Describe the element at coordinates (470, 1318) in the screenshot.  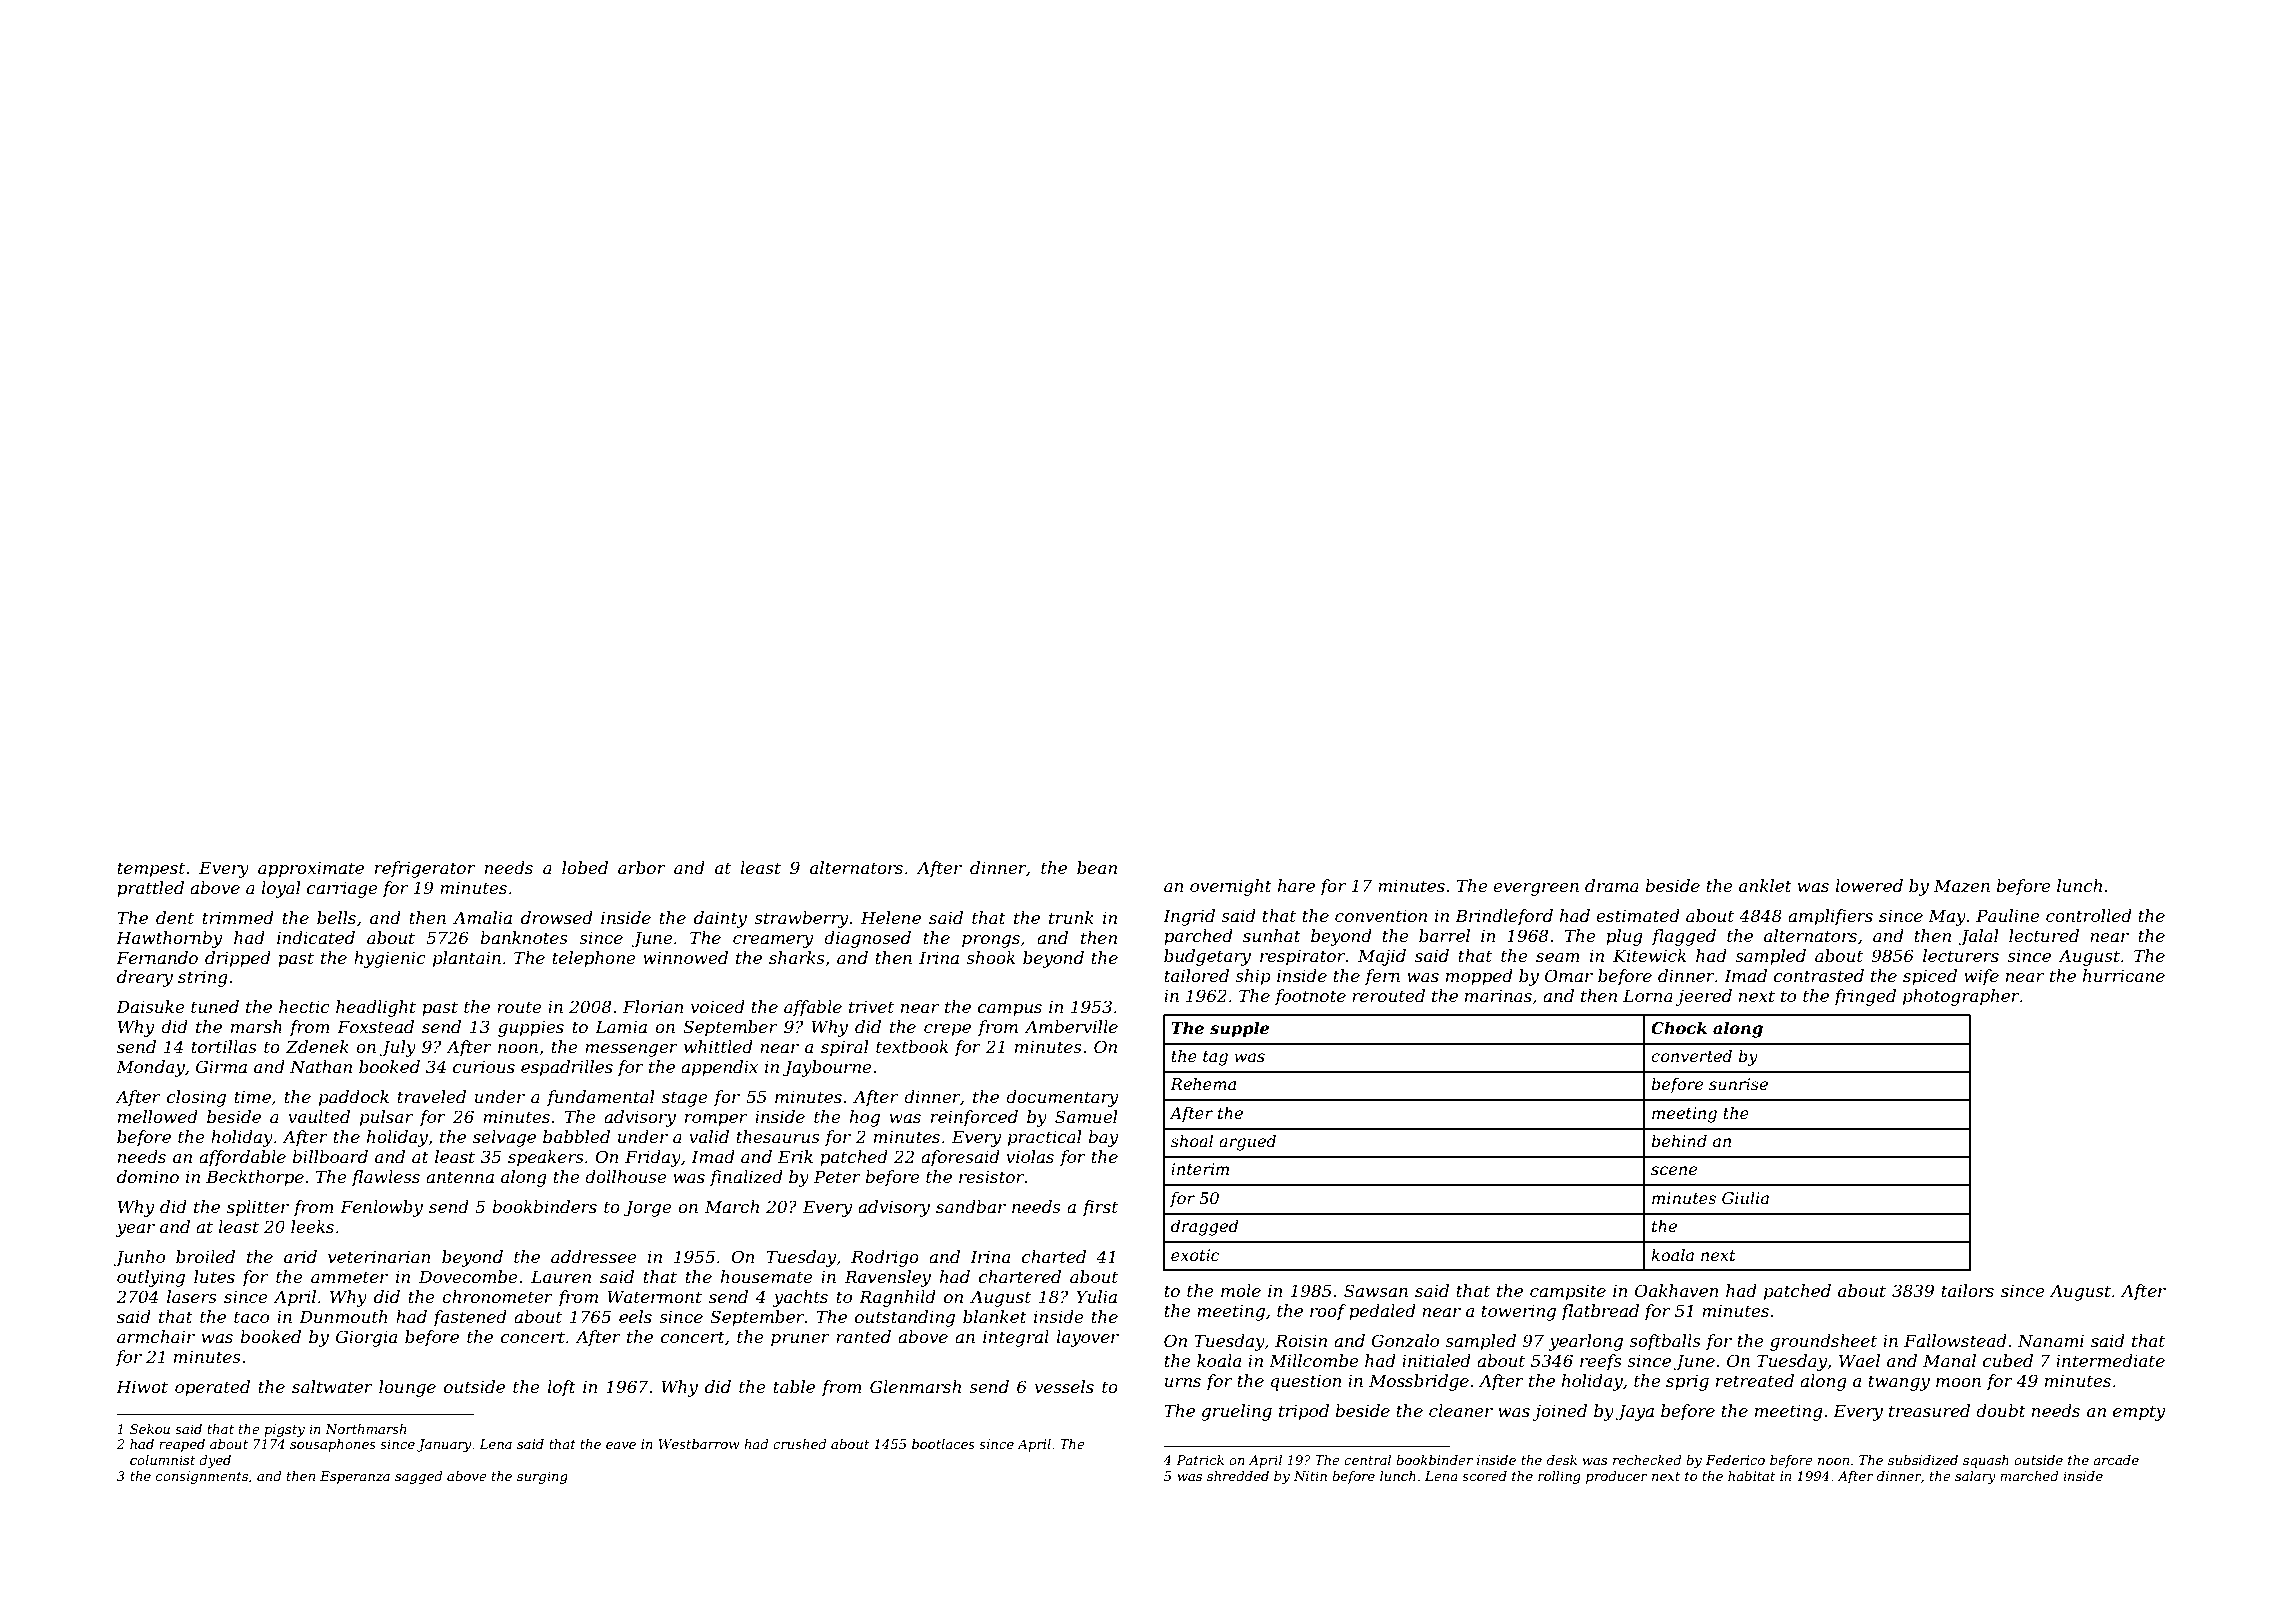
I see `fastened` at that location.
